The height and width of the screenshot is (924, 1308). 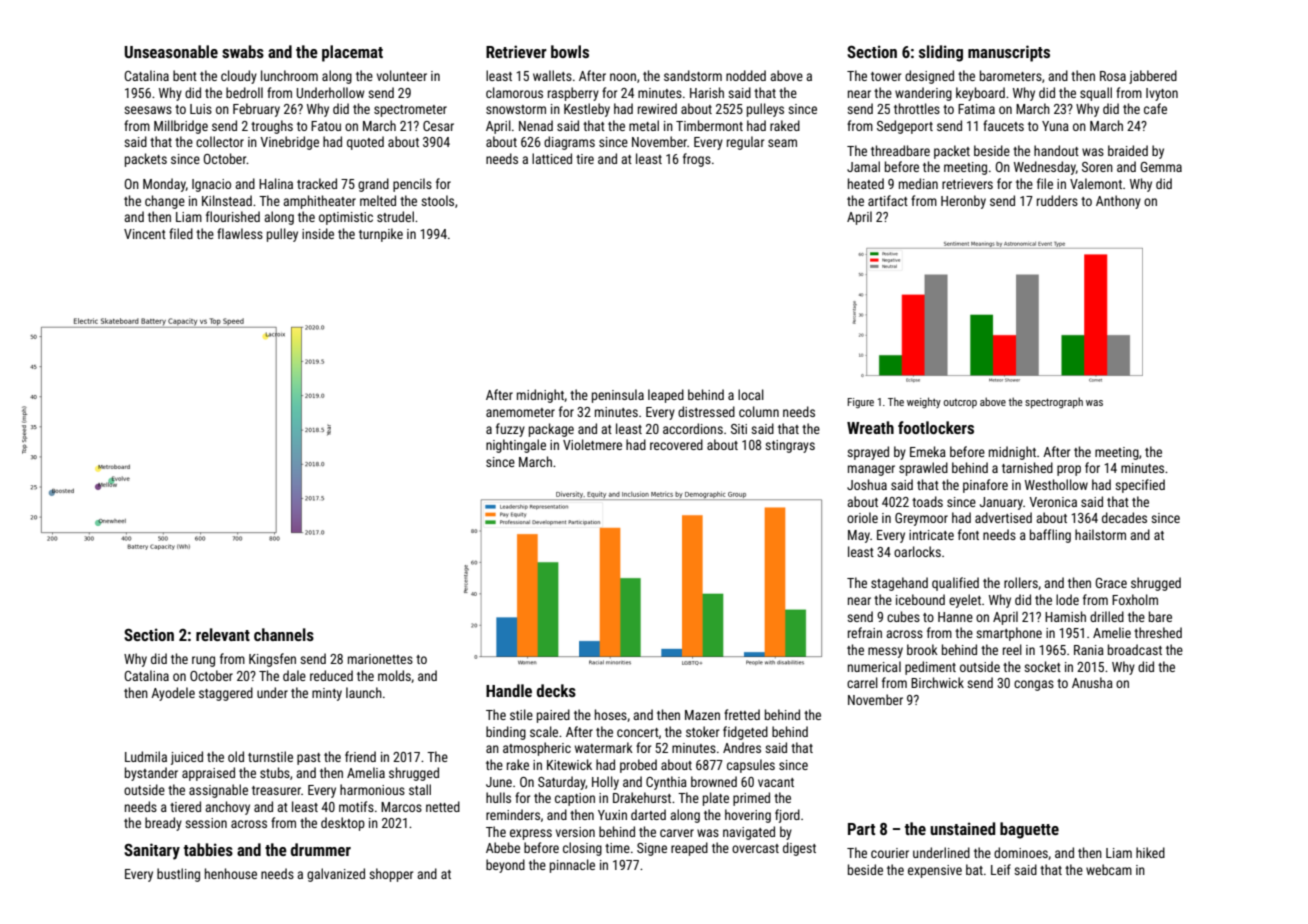 What do you see at coordinates (505, 866) in the screenshot?
I see `beyond` at bounding box center [505, 866].
